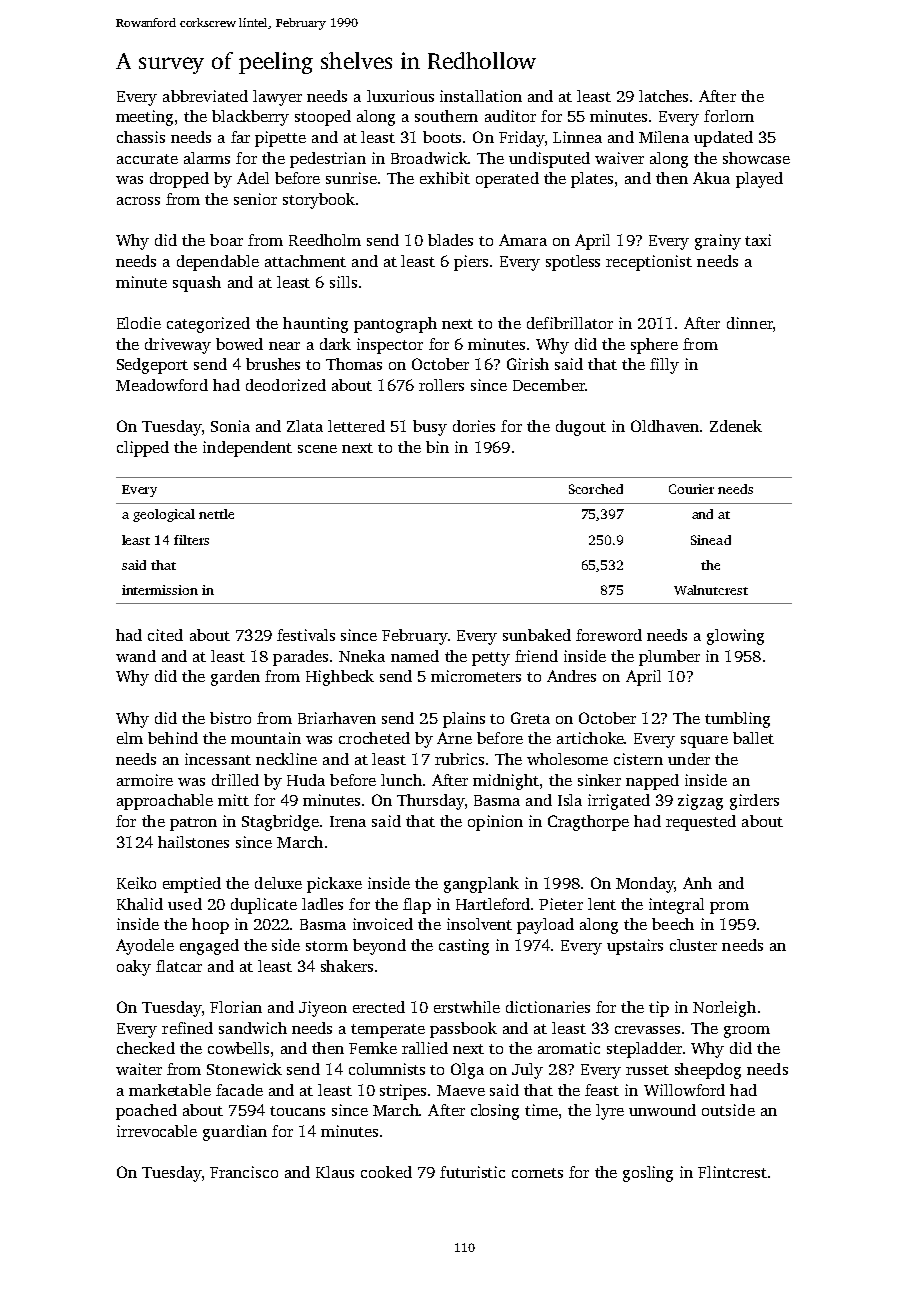 The height and width of the document is (1316, 908). Describe the element at coordinates (244, 1172) in the document. I see `Francisco` at that location.
